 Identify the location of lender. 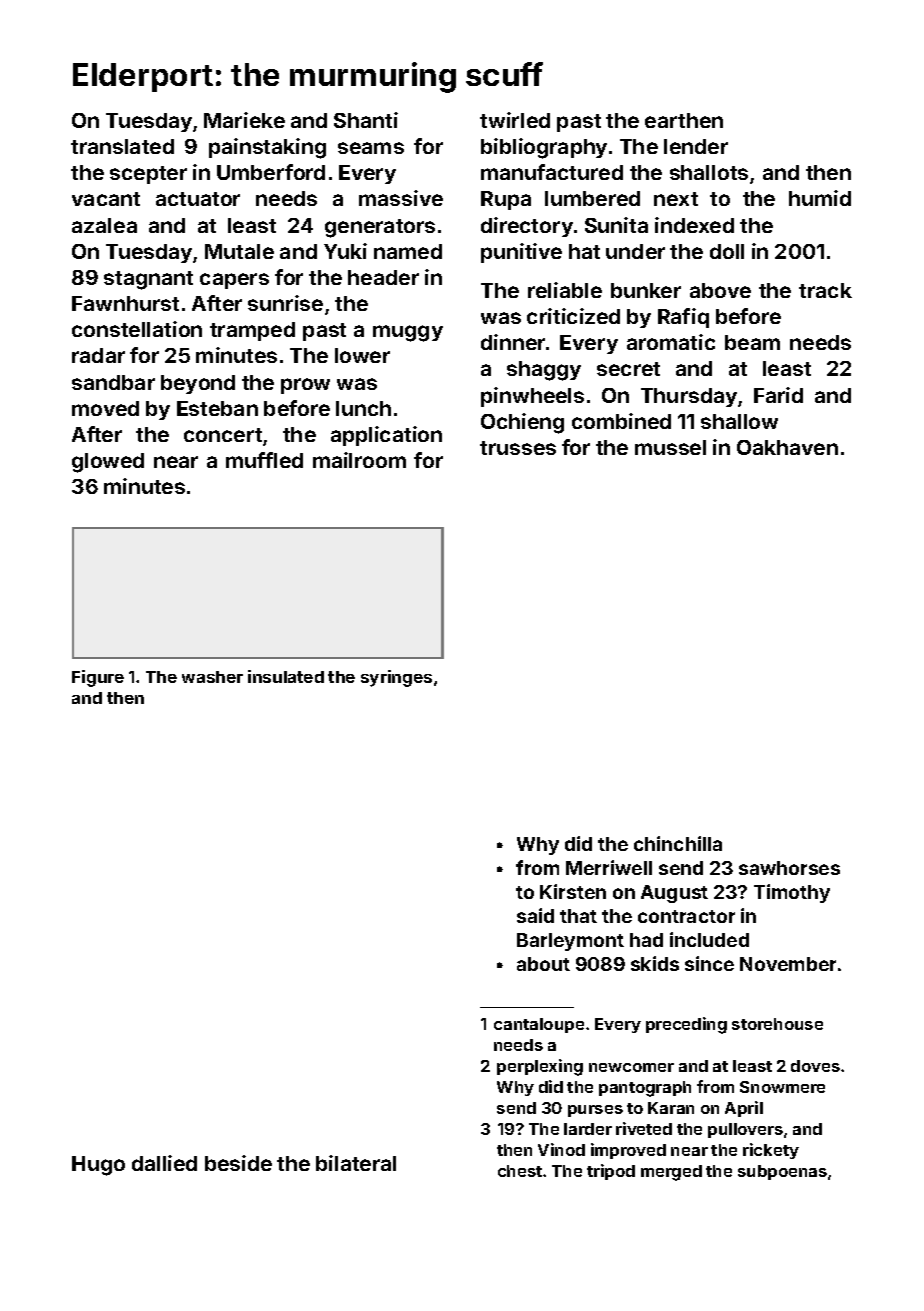
(696, 146).
